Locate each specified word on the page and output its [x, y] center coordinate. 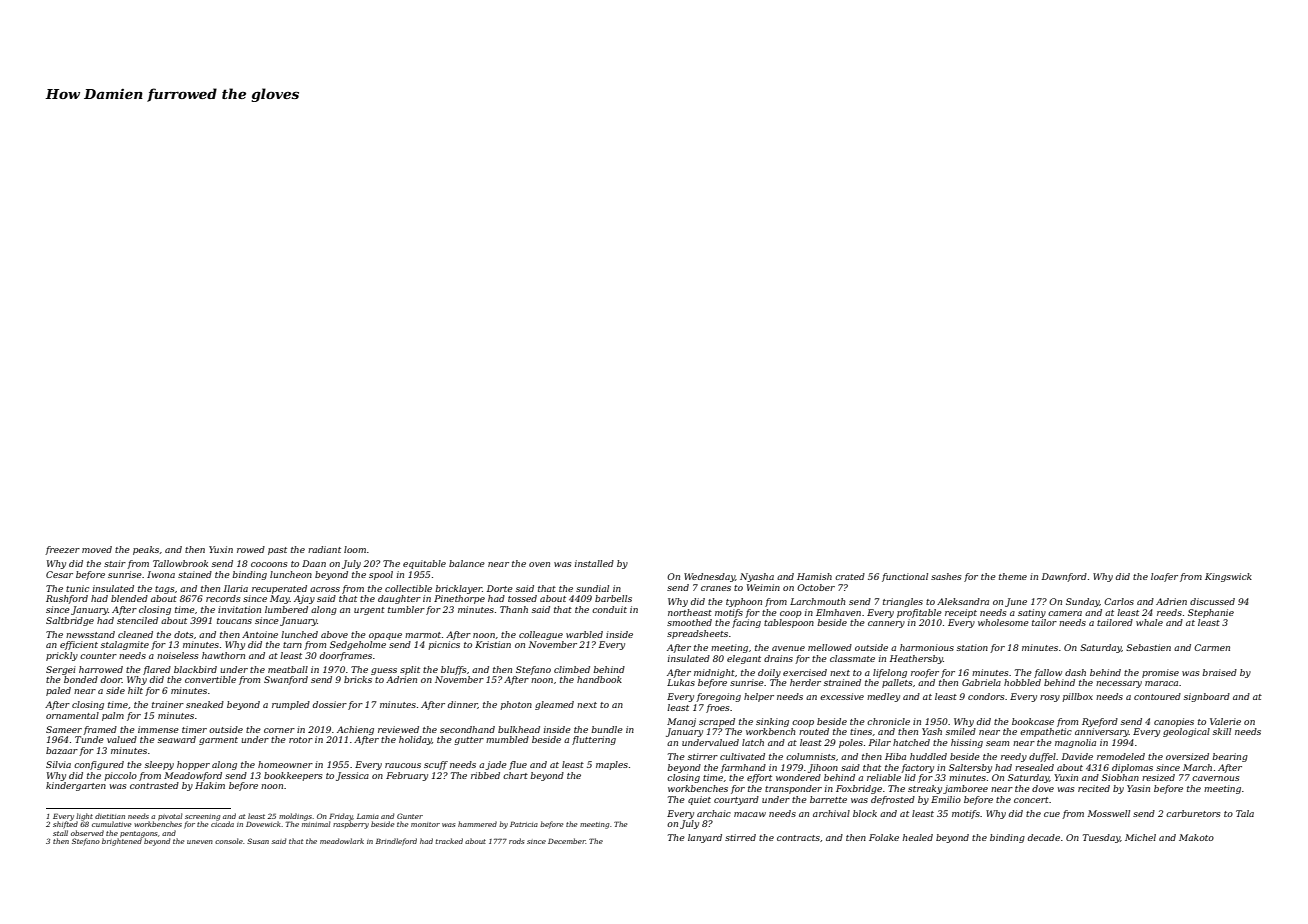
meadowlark [342, 841]
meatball [288, 669]
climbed [572, 669]
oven [539, 564]
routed [814, 731]
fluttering [594, 740]
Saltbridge [70, 621]
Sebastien [1148, 647]
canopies [1174, 722]
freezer [62, 550]
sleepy [159, 765]
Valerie [1225, 721]
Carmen [1212, 647]
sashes [946, 576]
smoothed [689, 622]
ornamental [72, 715]
